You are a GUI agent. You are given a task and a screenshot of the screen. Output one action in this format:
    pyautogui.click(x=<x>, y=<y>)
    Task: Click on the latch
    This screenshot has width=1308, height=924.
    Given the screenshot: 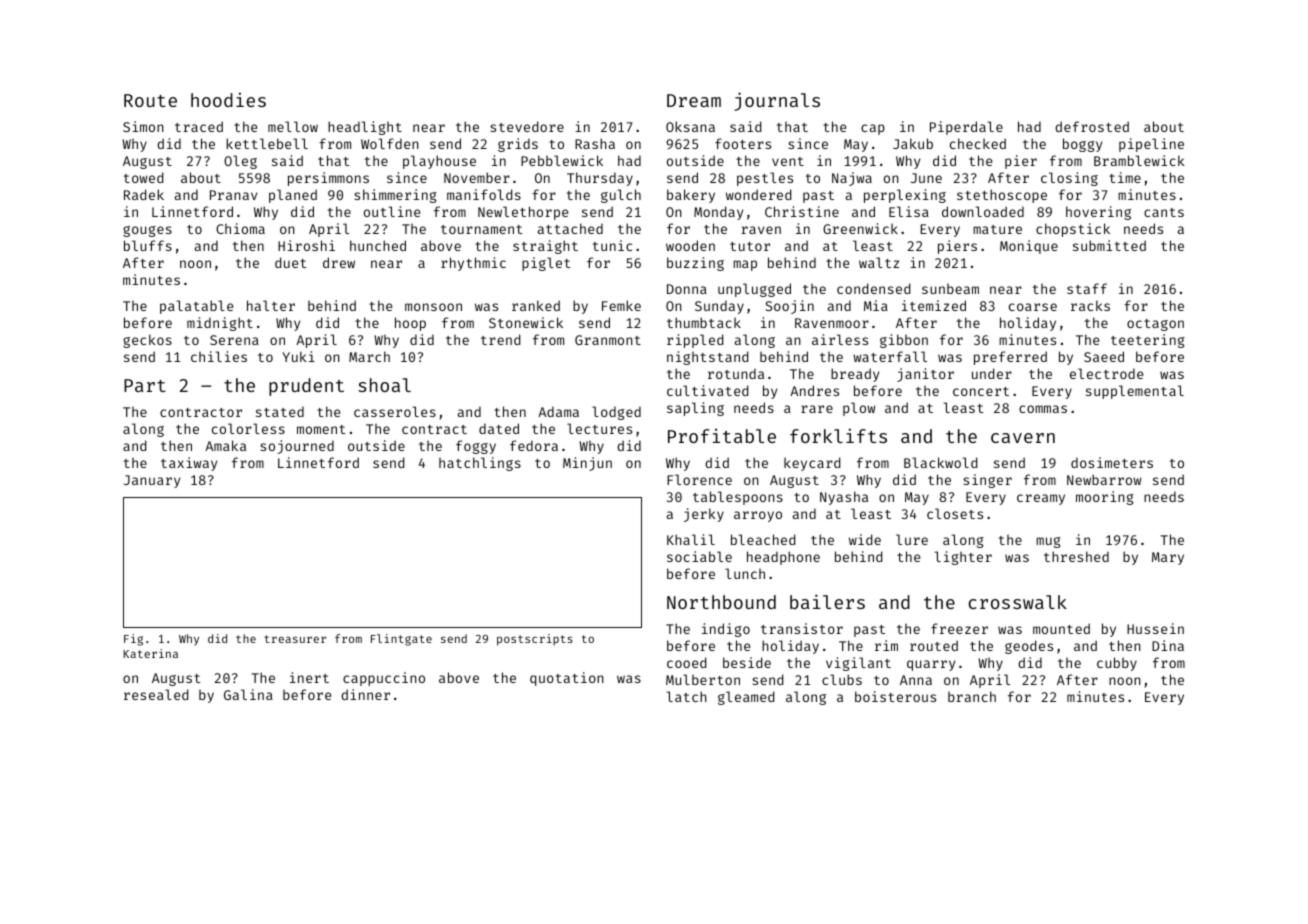 What is the action you would take?
    pyautogui.click(x=687, y=696)
